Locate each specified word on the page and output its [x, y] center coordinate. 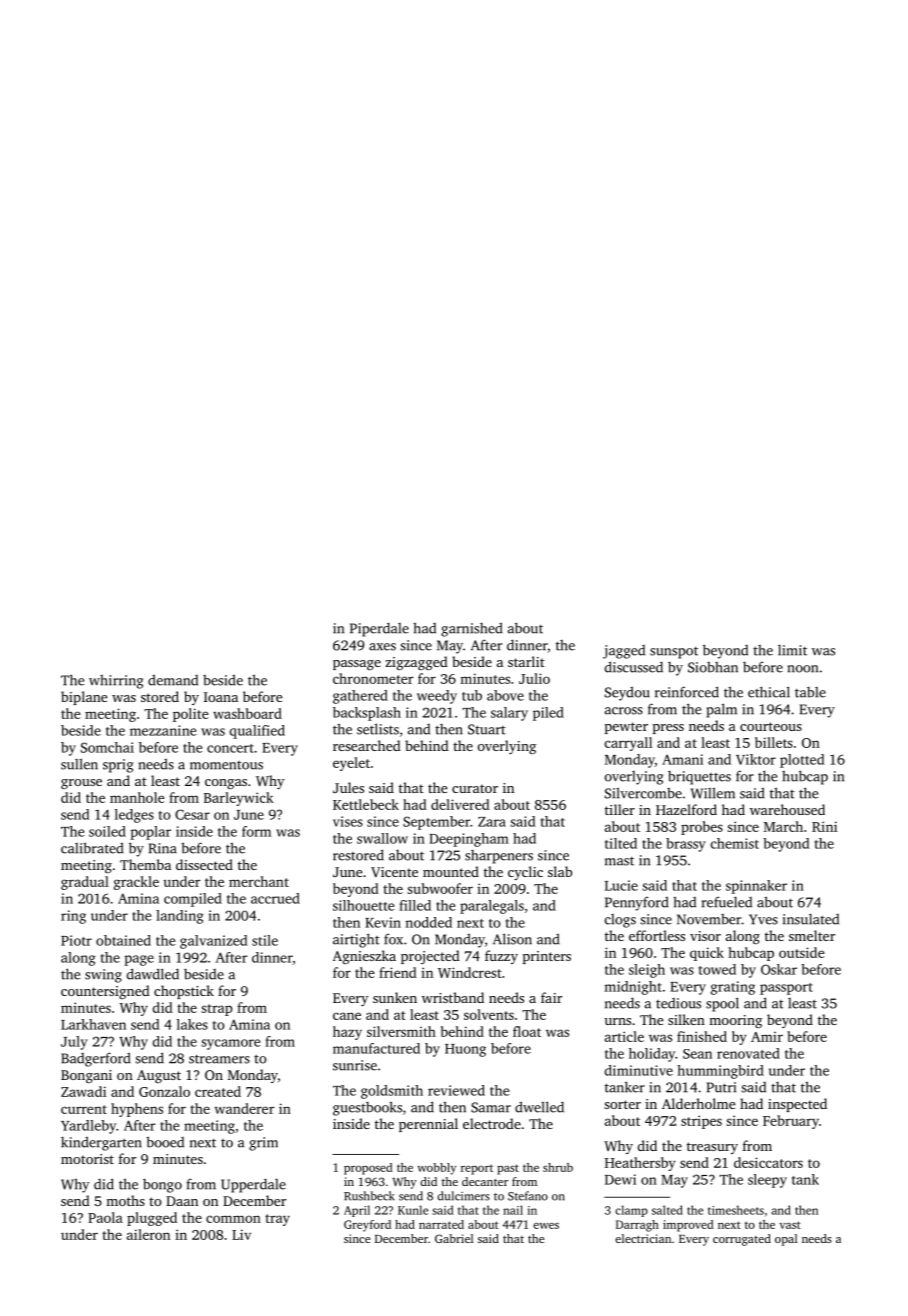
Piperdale [379, 629]
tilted [621, 843]
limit [792, 650]
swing [103, 976]
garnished [471, 629]
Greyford [367, 1226]
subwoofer [440, 888]
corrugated [742, 1240]
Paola [105, 1217]
